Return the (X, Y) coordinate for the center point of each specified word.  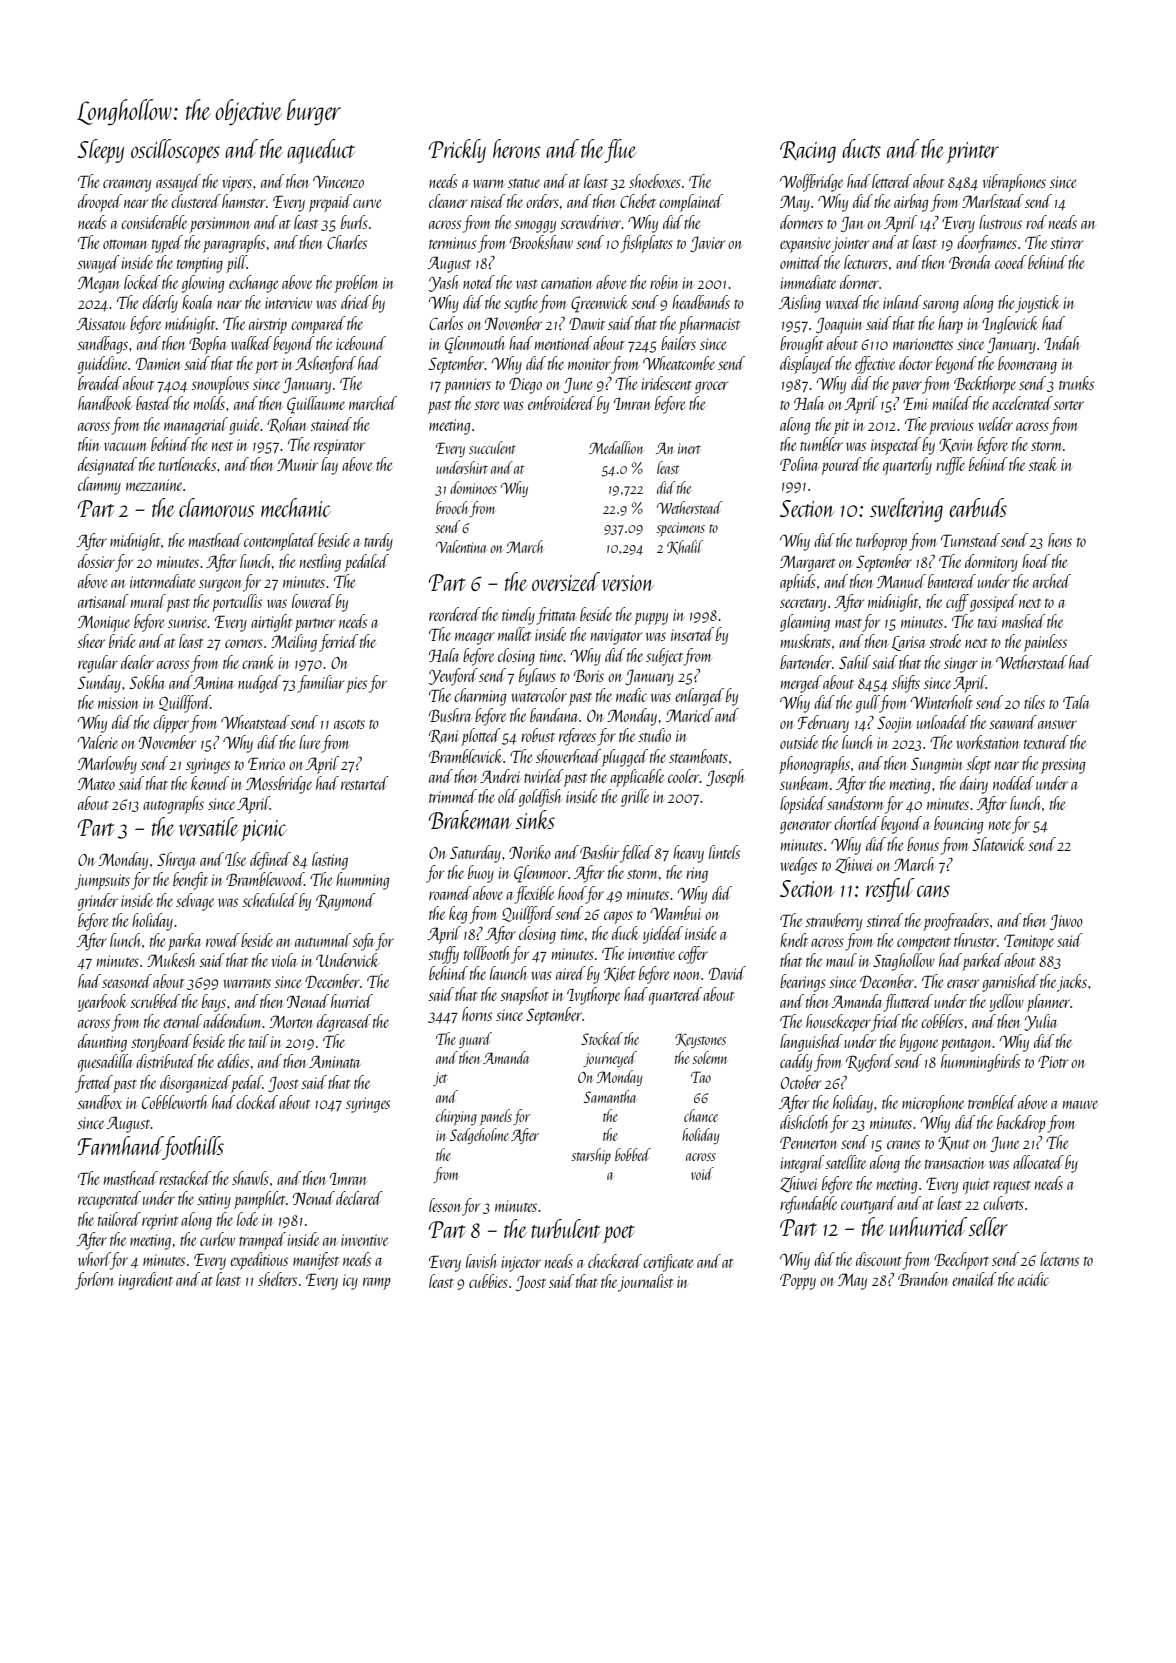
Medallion (616, 447)
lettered (892, 181)
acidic (1033, 1279)
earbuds (978, 507)
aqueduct (321, 151)
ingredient (145, 1281)
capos (618, 917)
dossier (96, 561)
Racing (808, 152)
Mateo (96, 783)
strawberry (833, 922)
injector (521, 1264)
